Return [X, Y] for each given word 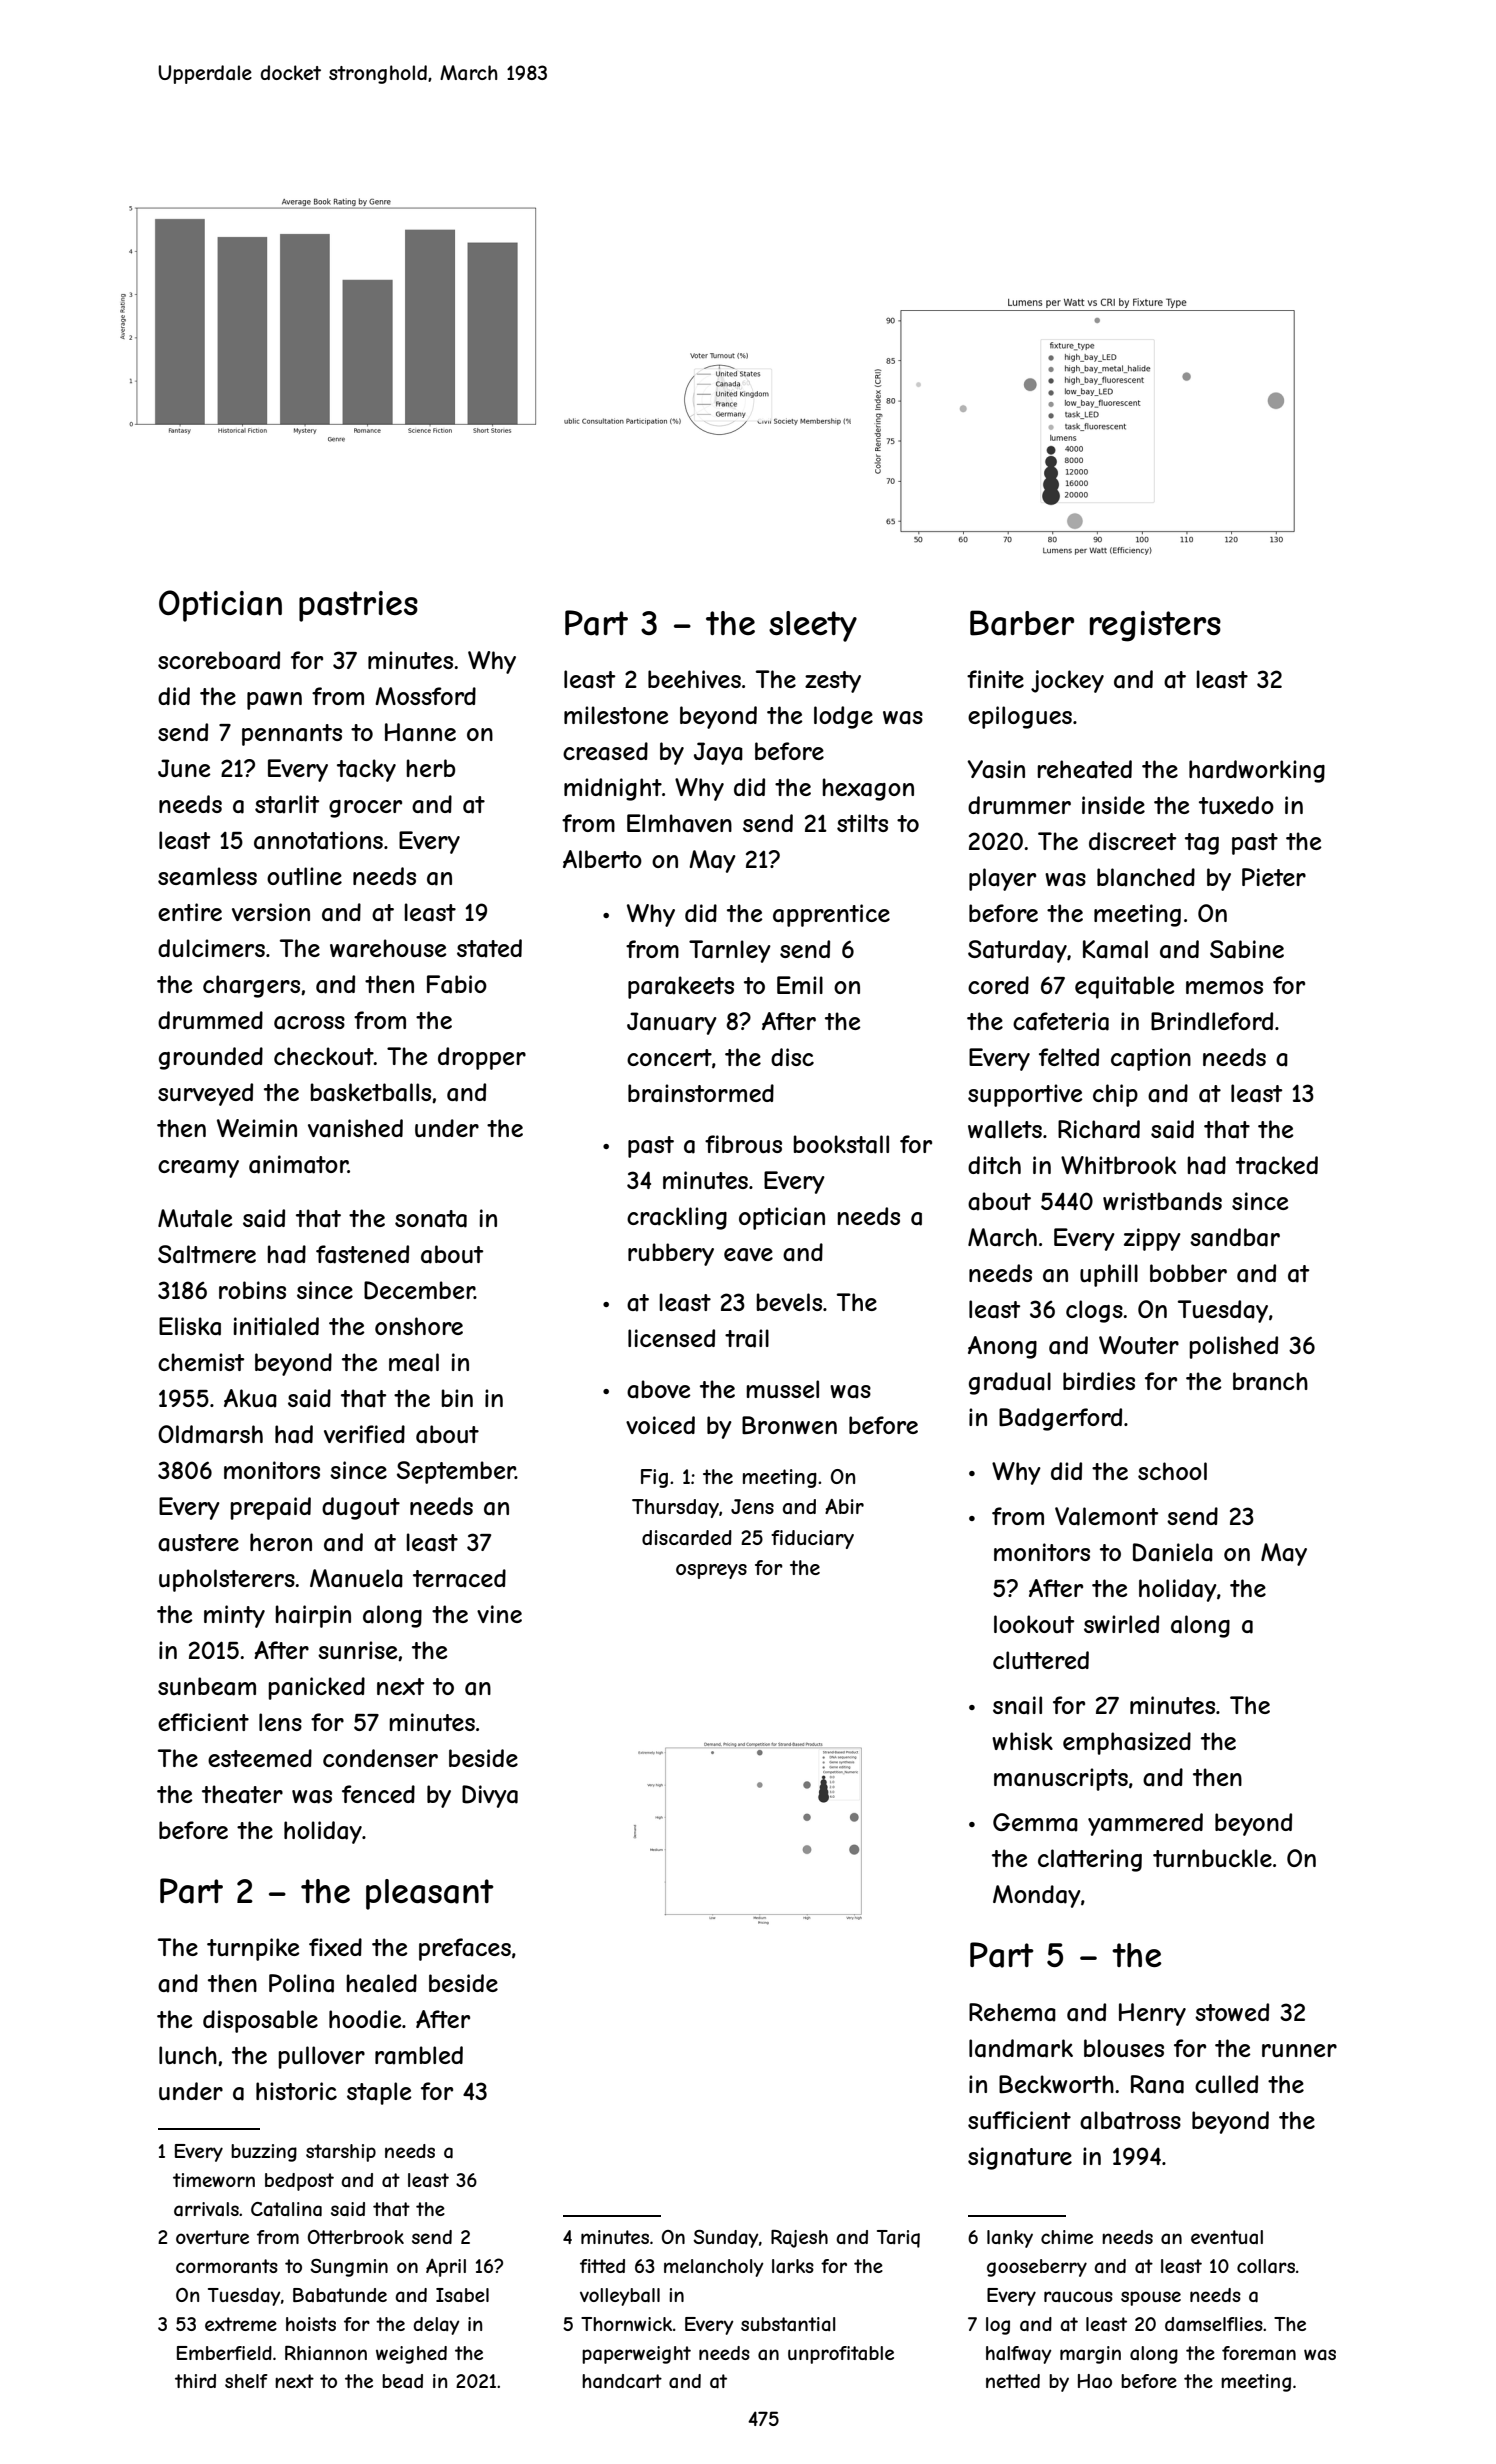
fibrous [743, 1144]
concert [669, 1057]
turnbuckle [1212, 1858]
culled [1226, 2084]
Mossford [425, 696]
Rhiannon [326, 2353]
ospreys [711, 1571]
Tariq [898, 2239]
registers [1155, 626]
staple [379, 2093]
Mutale [195, 1218]
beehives [694, 679]
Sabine [1247, 949]
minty [234, 1616]
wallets [1005, 1129]
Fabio [457, 984]
